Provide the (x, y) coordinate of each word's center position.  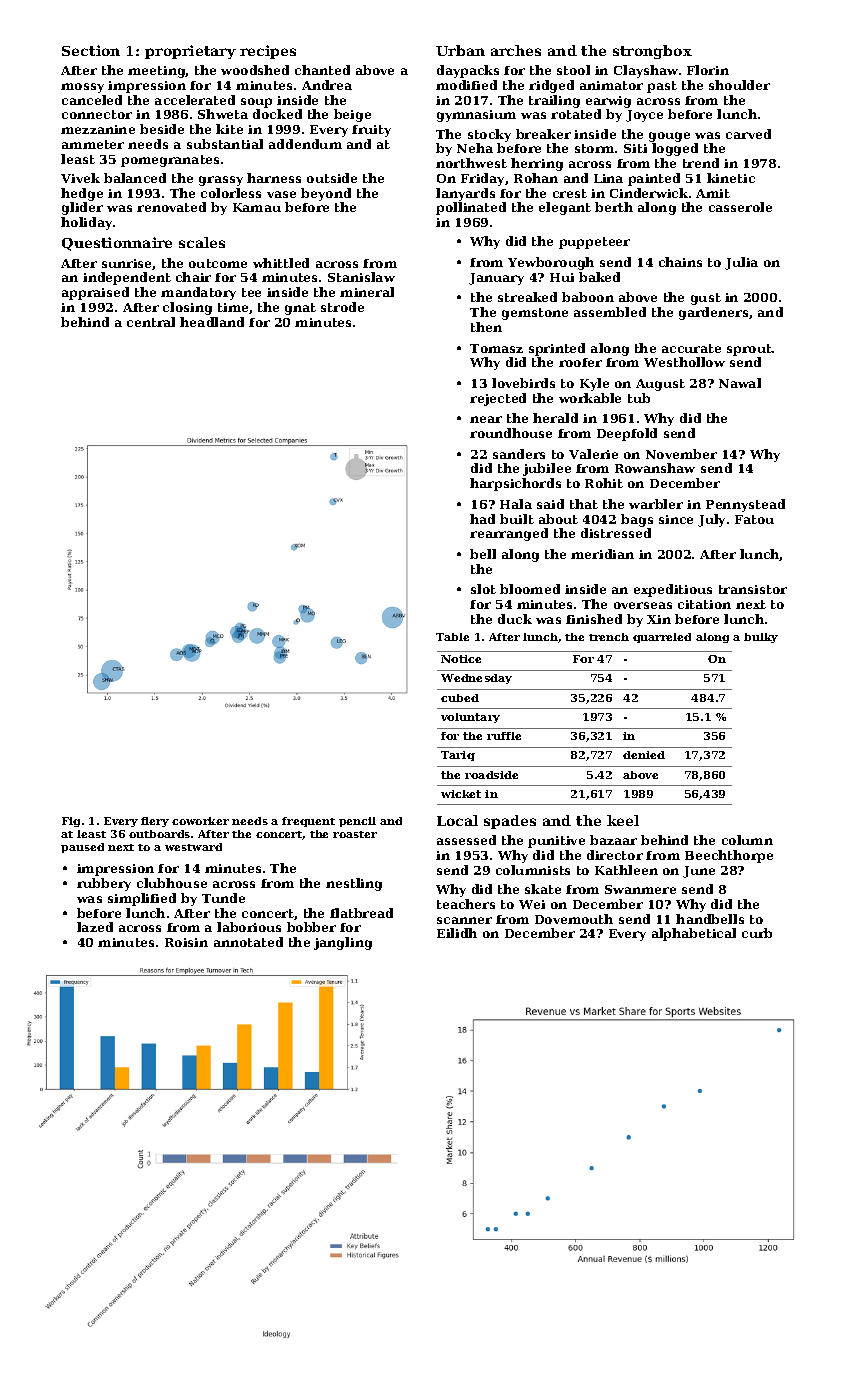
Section (91, 50)
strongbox (652, 52)
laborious (249, 927)
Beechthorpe (729, 856)
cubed (460, 698)
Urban (460, 50)
